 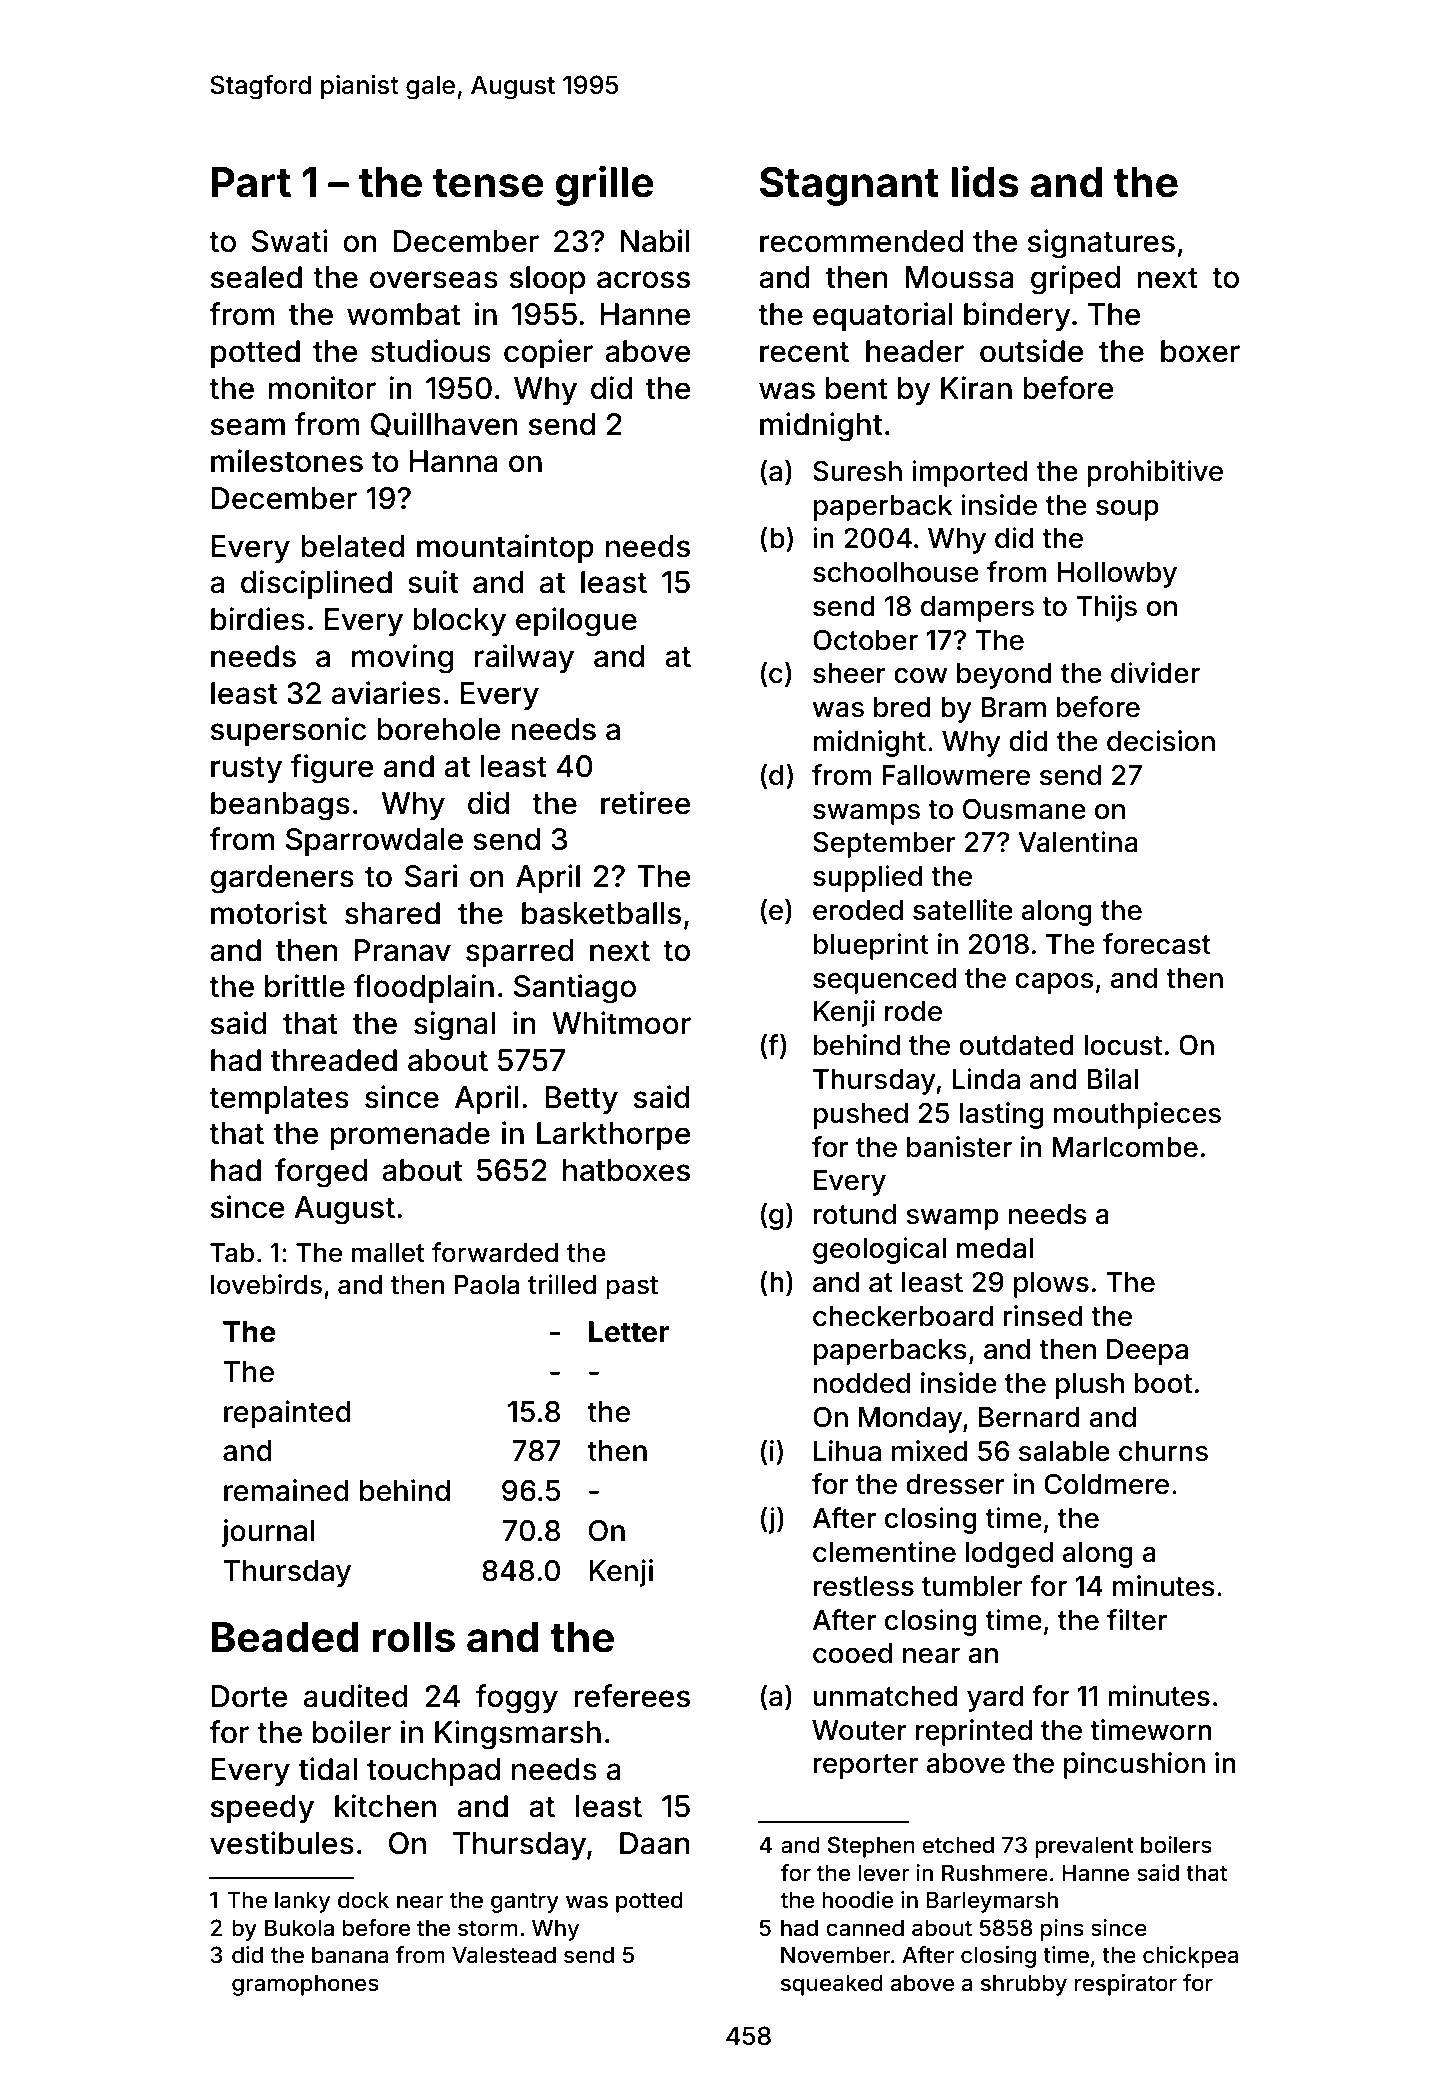 I want to click on squeaked, so click(x=832, y=1985).
